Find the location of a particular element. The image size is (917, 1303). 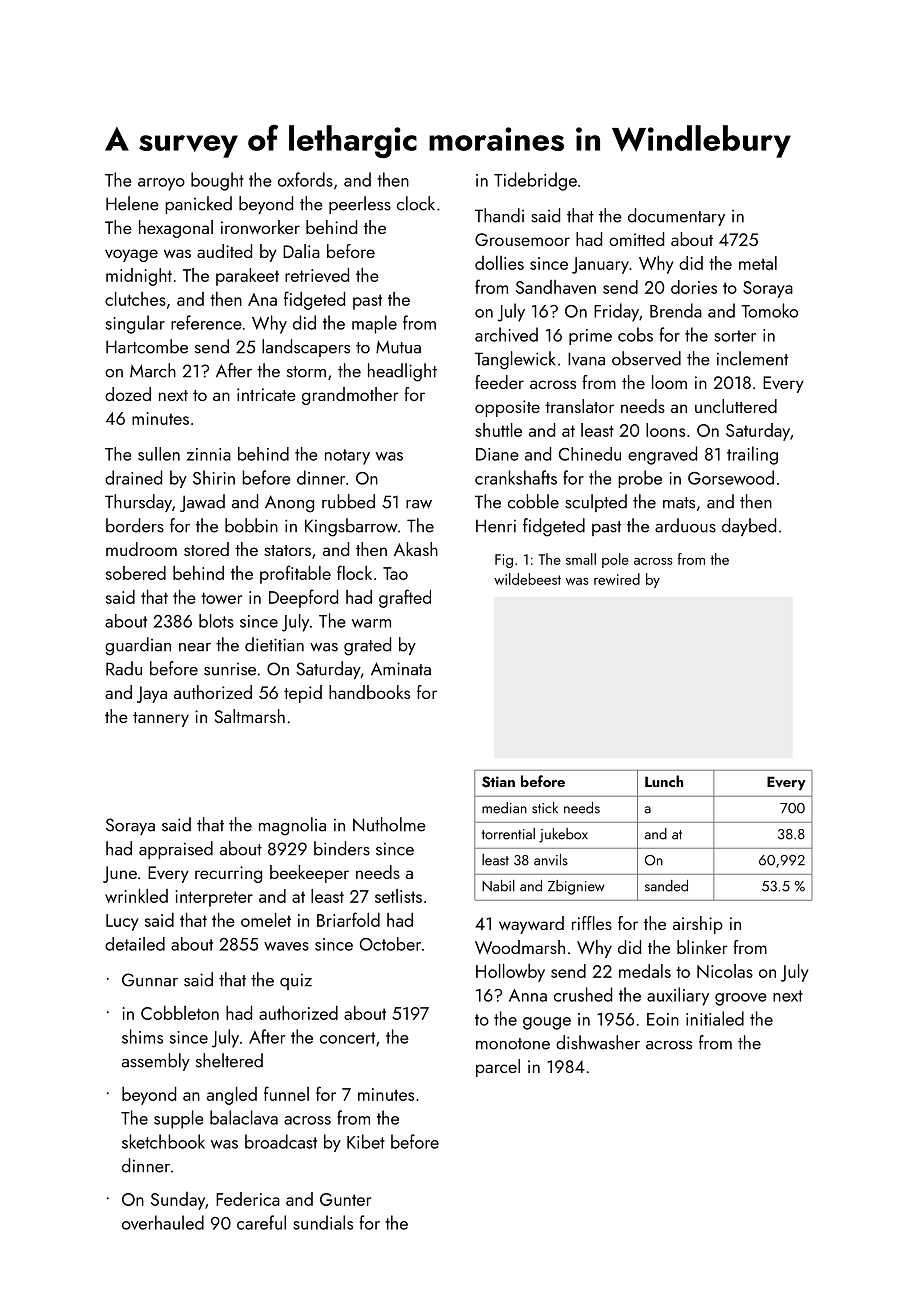

documentary is located at coordinates (676, 217).
